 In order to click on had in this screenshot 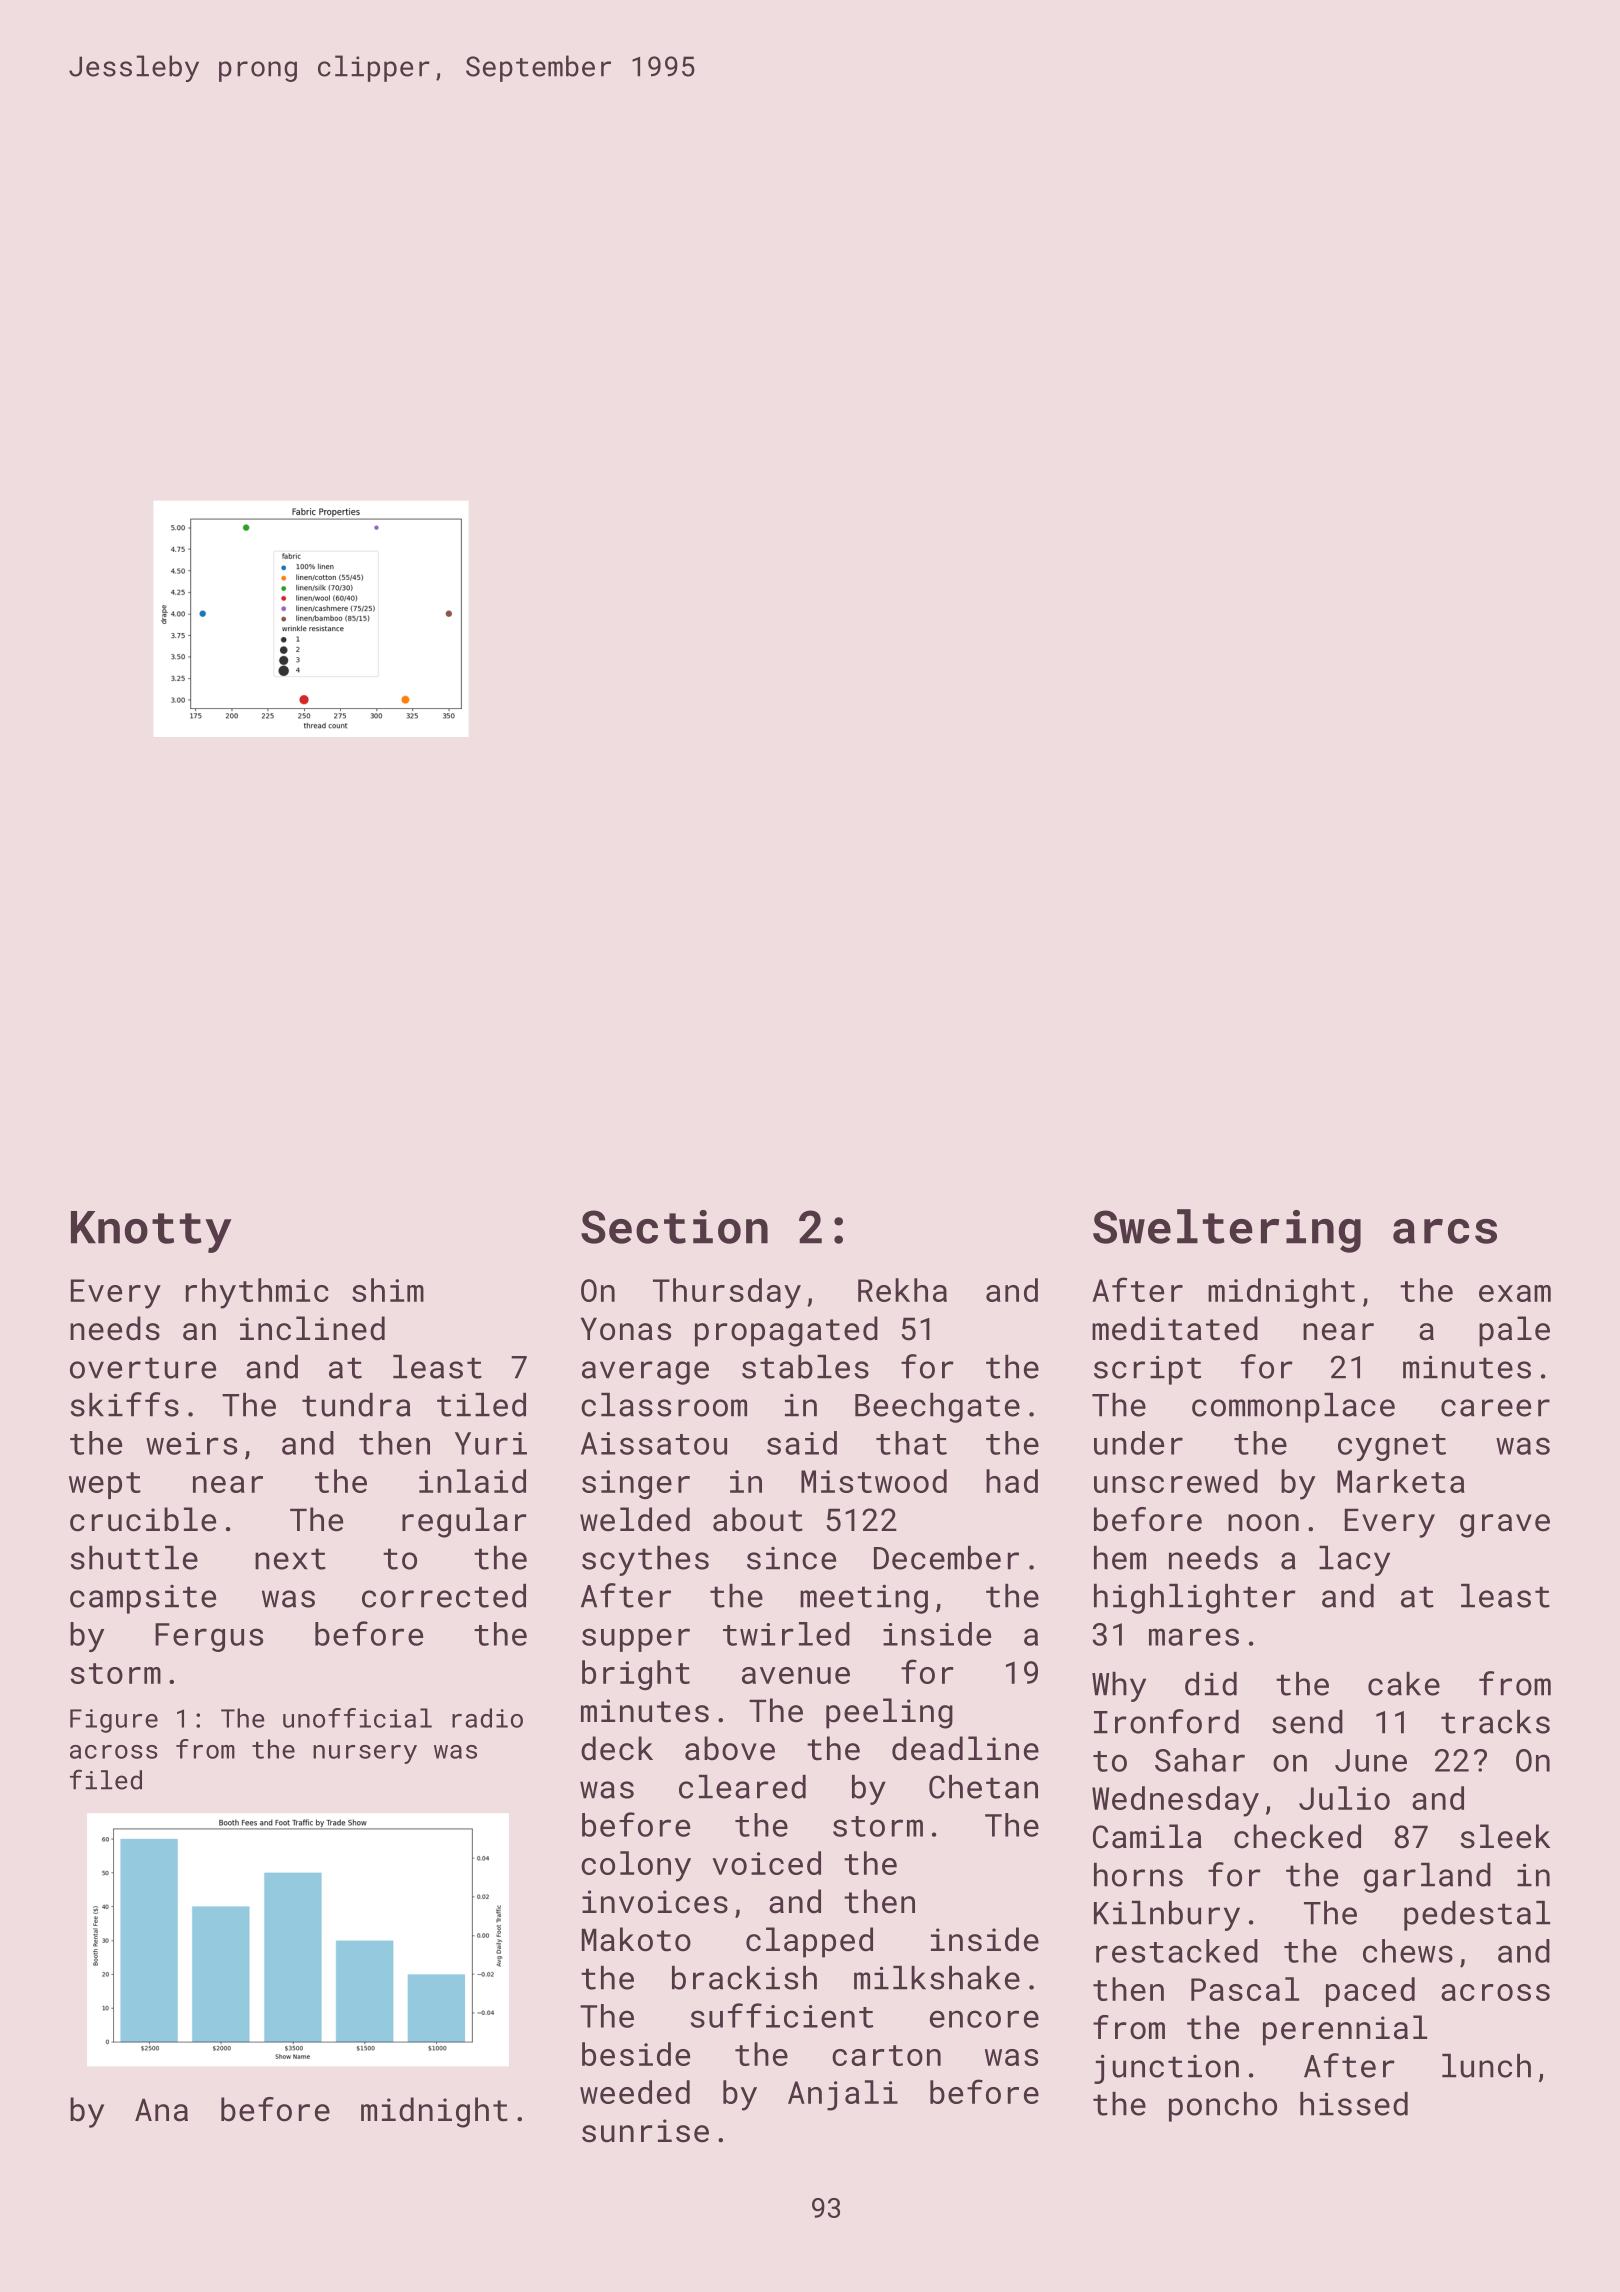, I will do `click(1012, 1481)`.
